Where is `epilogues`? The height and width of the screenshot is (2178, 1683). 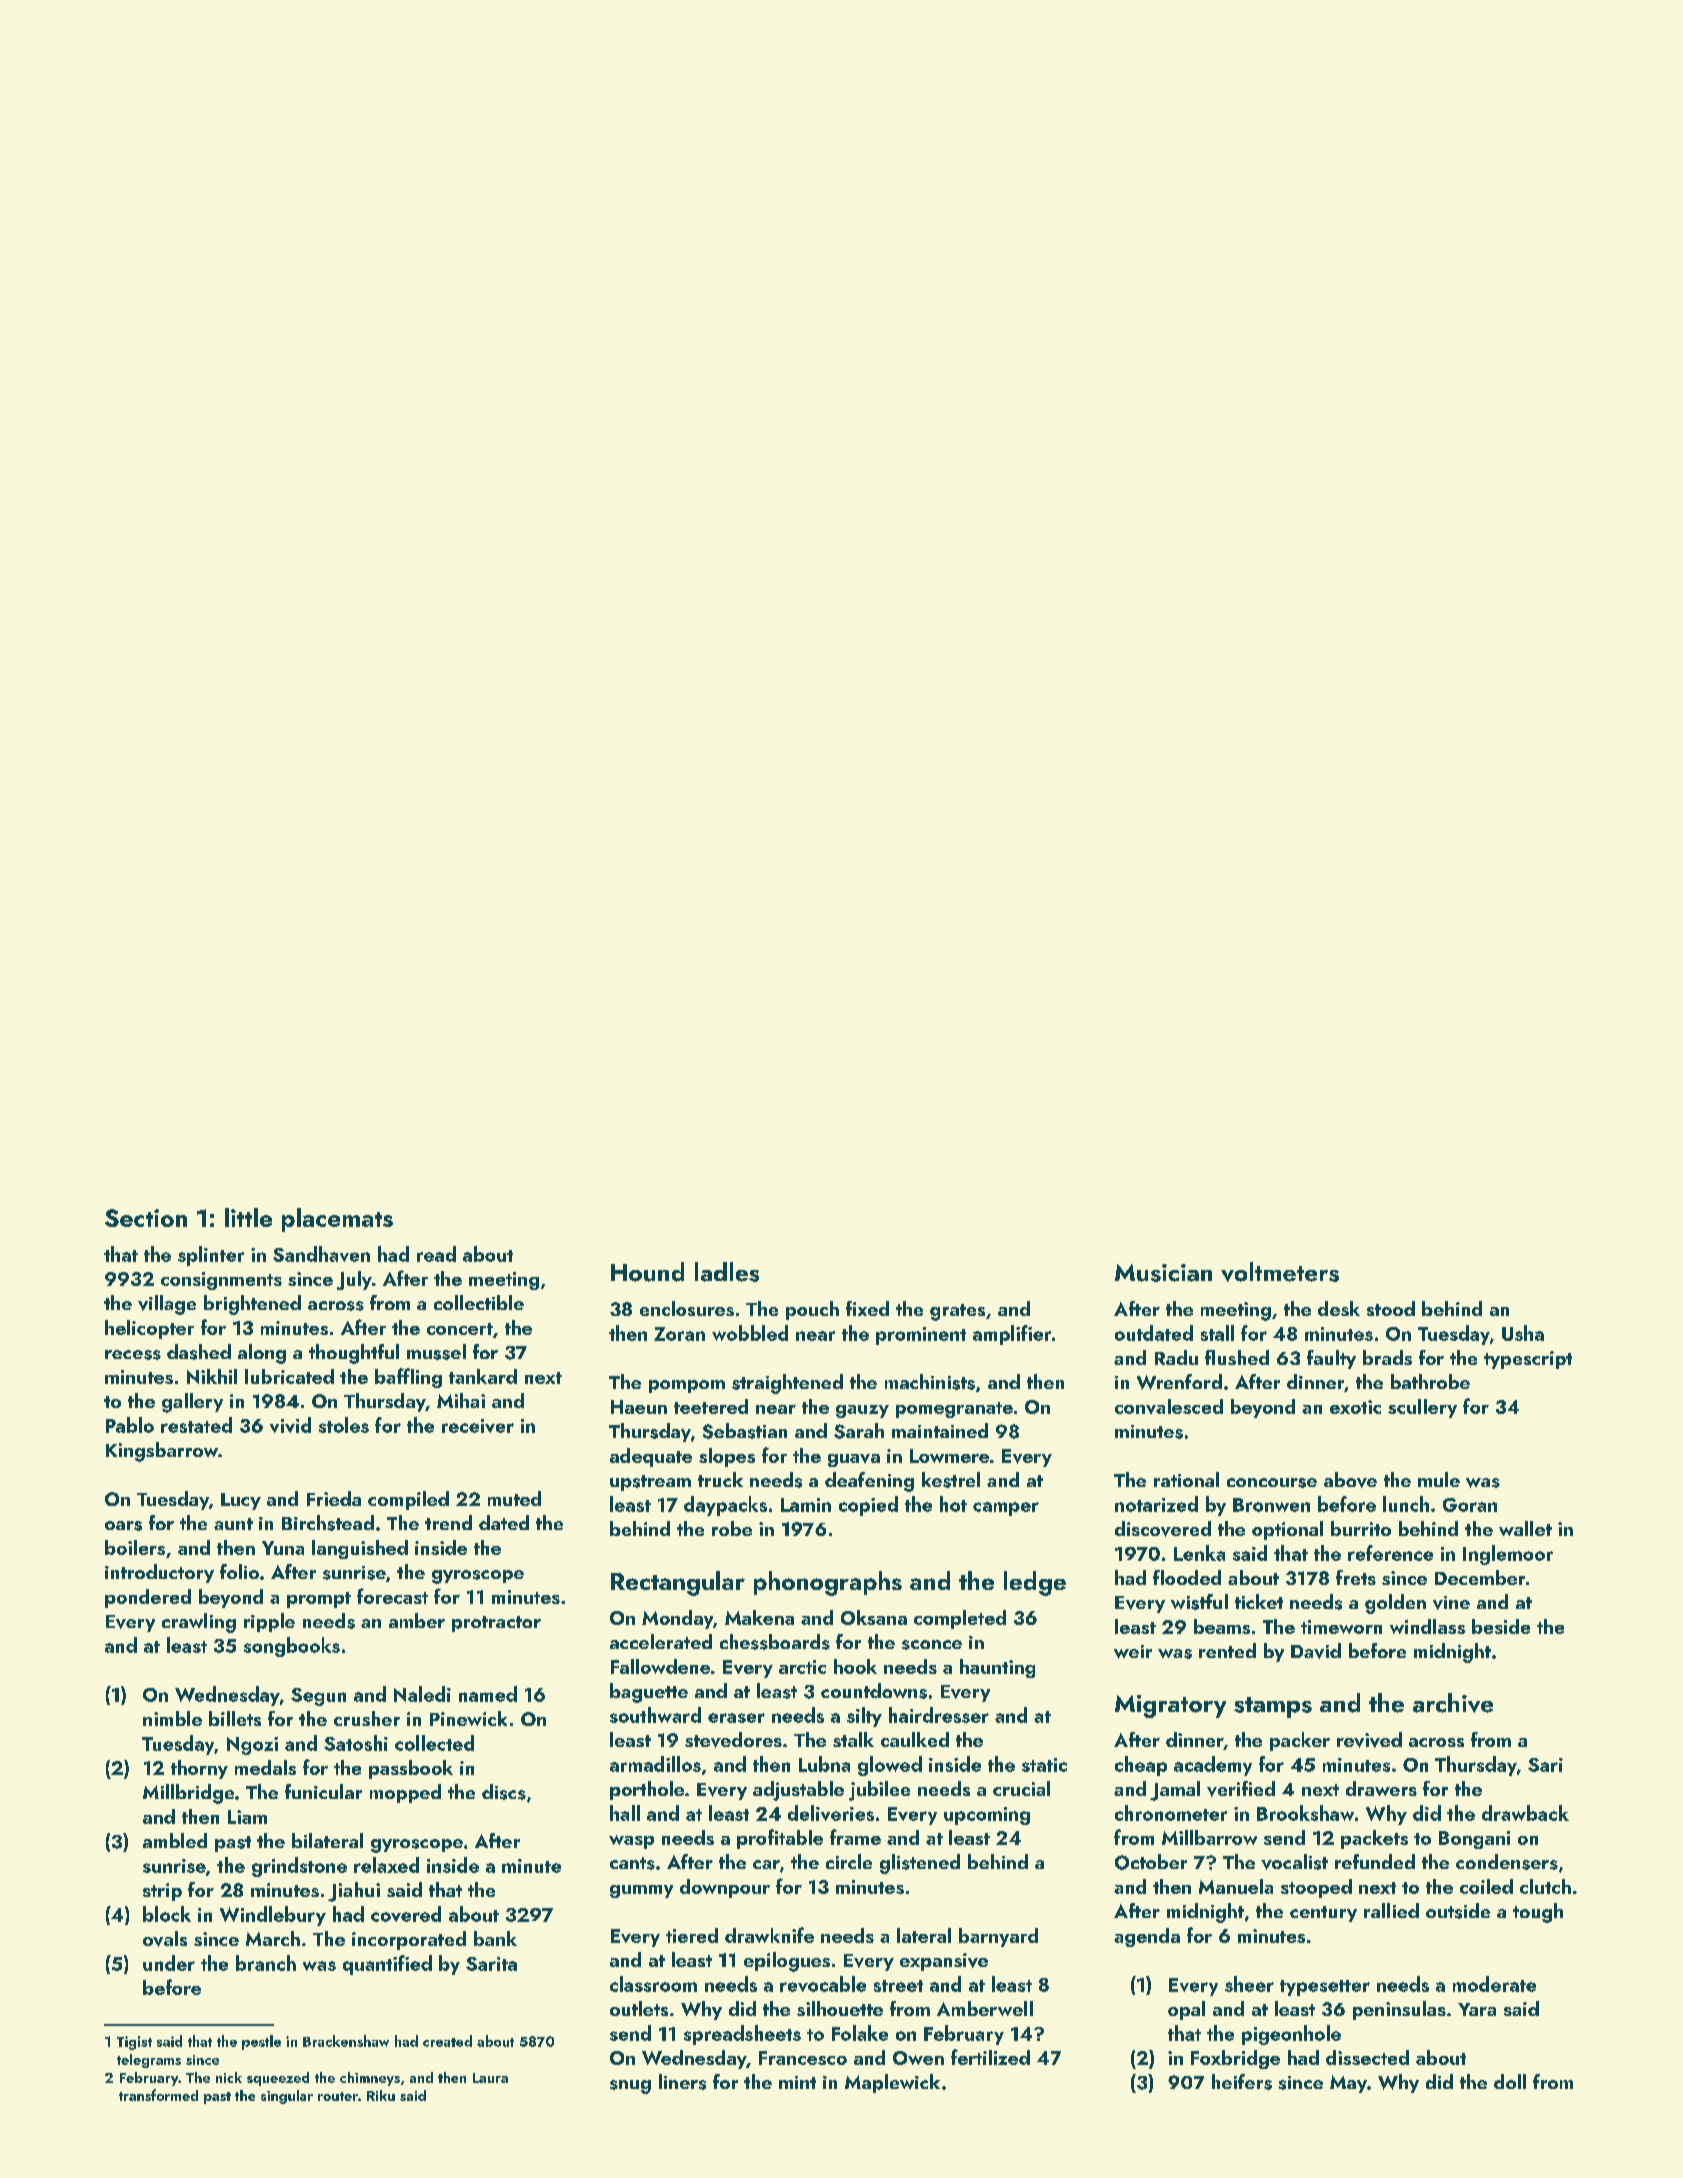
epilogues is located at coordinates (787, 1962).
